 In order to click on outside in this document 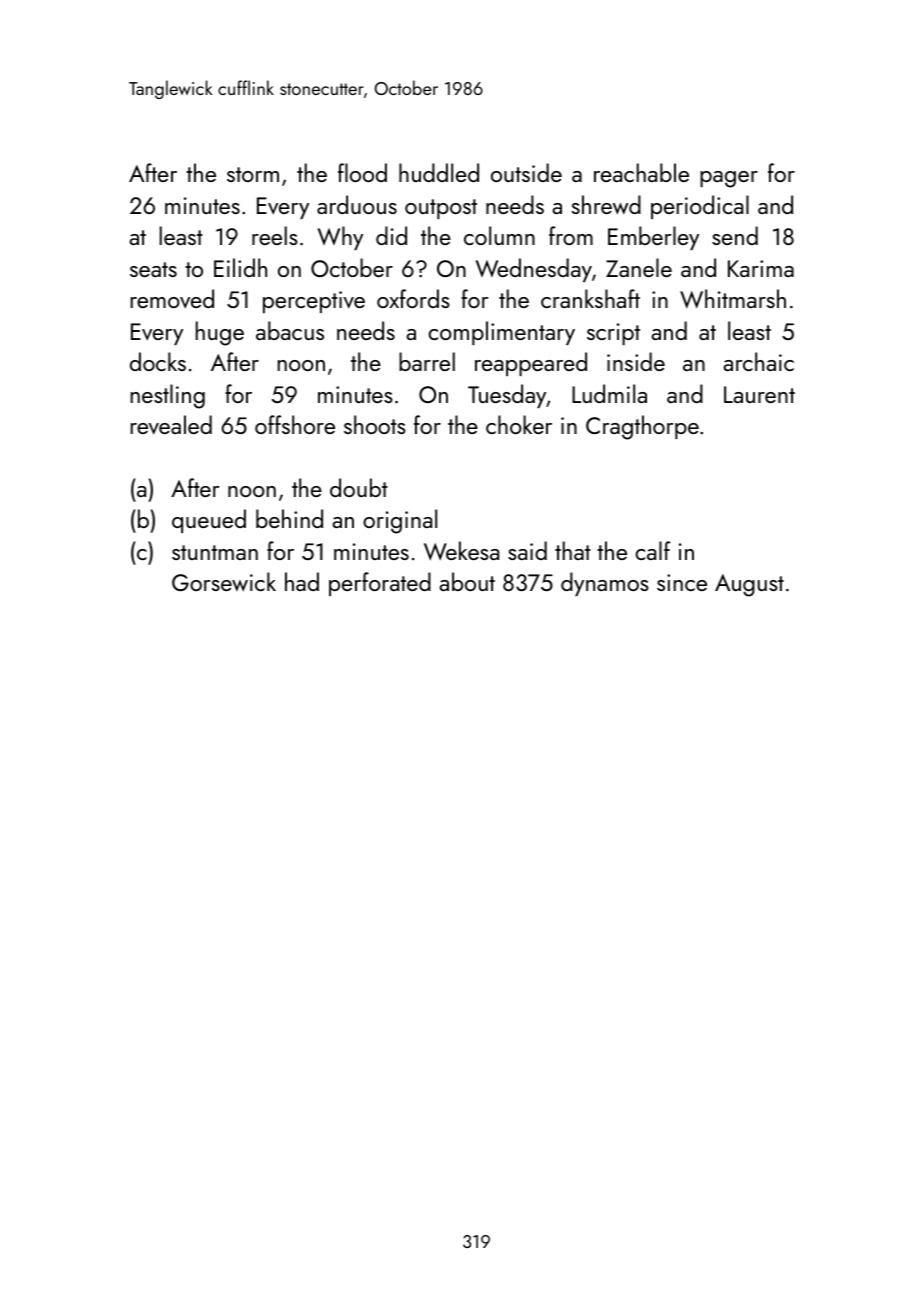, I will do `click(526, 172)`.
